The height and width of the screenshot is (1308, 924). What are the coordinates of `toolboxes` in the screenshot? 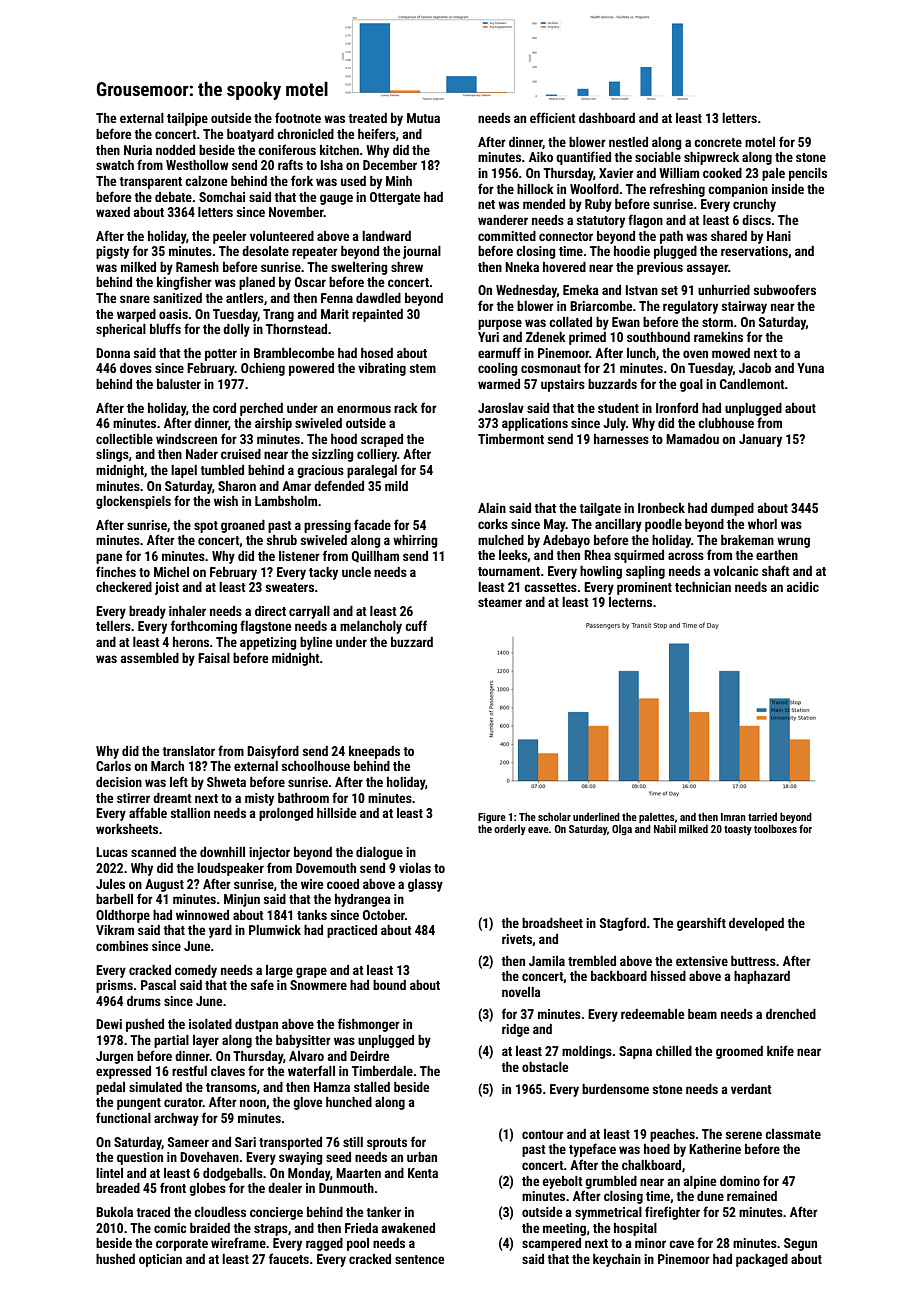 It's located at (775, 828).
